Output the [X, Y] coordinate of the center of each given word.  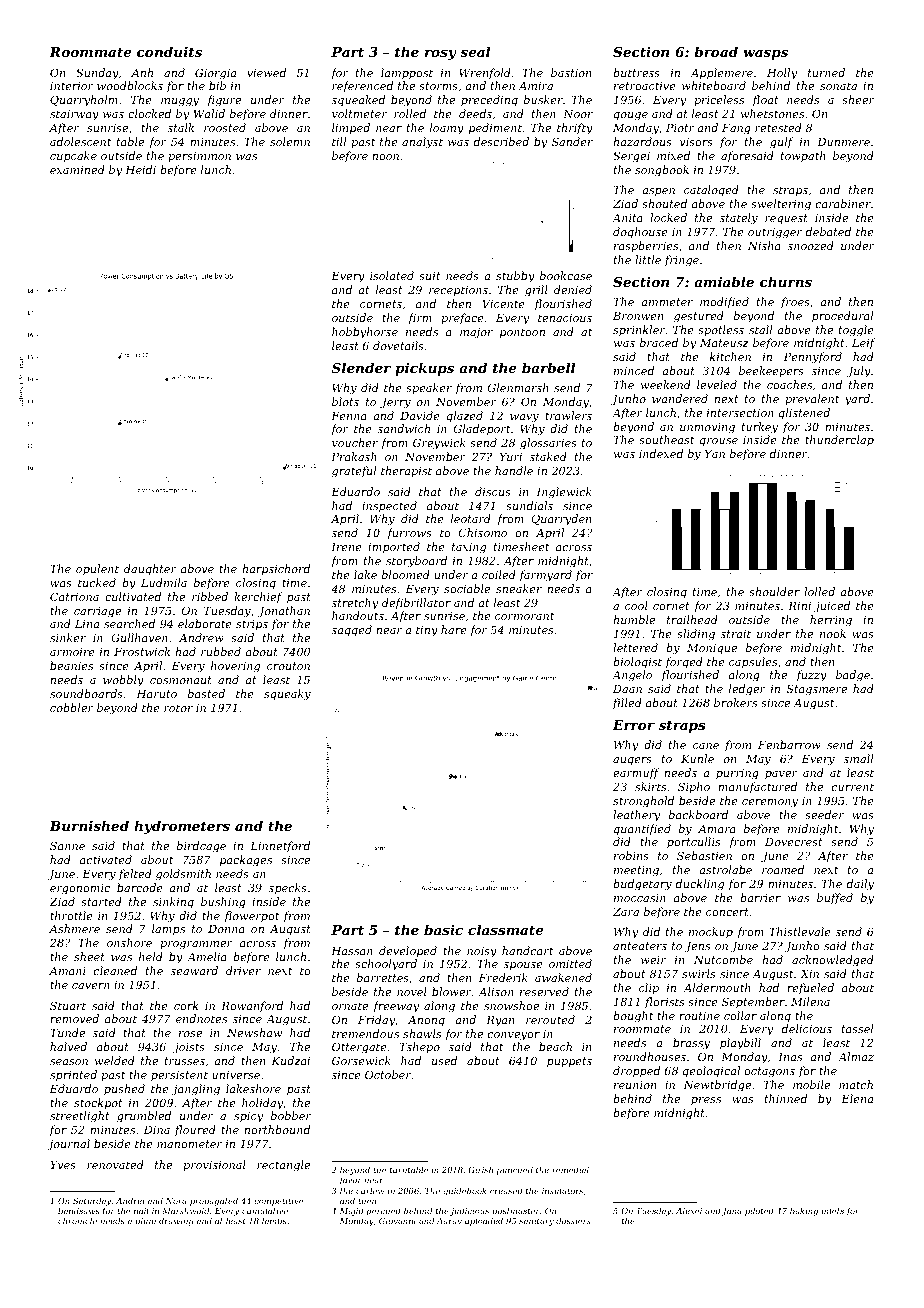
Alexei [689, 1210]
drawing [176, 1221]
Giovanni [397, 1221]
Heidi [140, 169]
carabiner [843, 203]
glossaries [548, 444]
